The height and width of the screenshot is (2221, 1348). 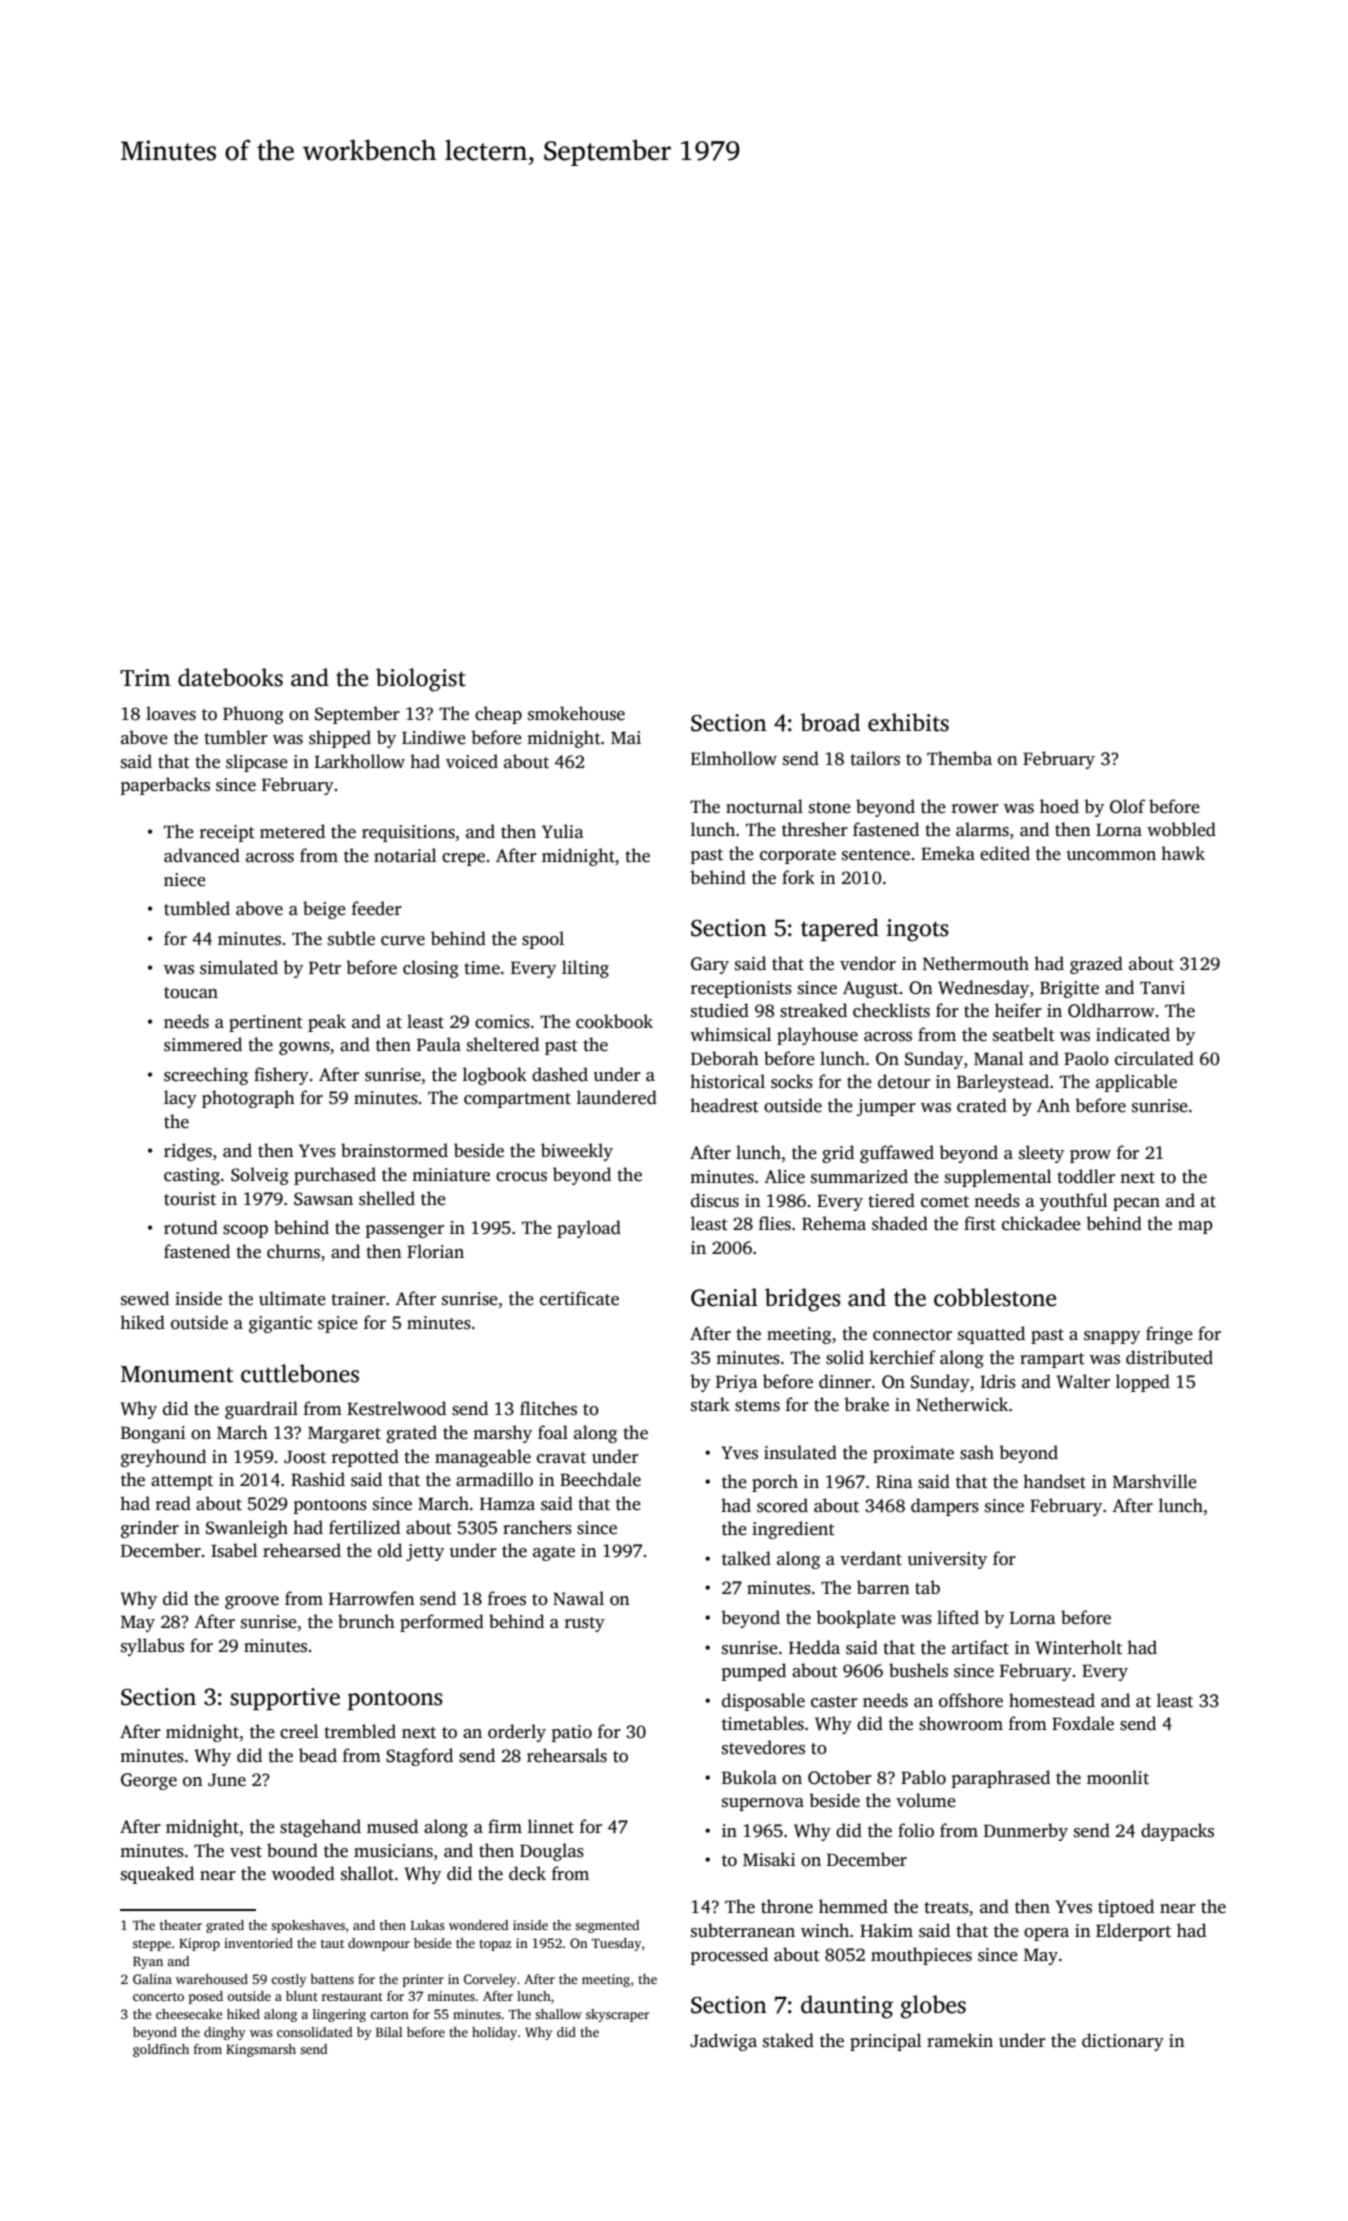 What do you see at coordinates (792, 1081) in the screenshot?
I see `socks` at bounding box center [792, 1081].
